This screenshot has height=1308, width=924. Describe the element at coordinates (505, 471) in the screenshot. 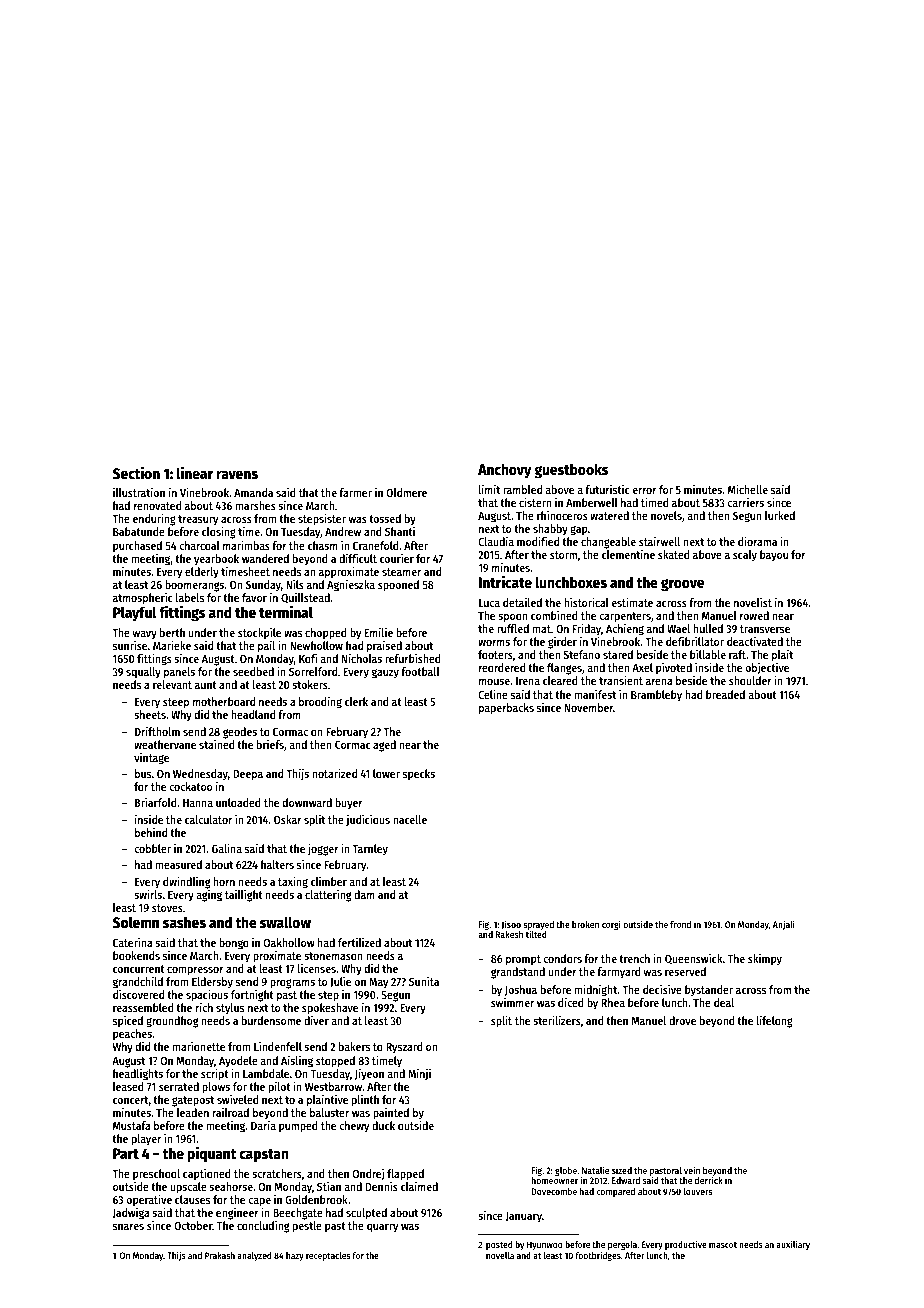

I see `Anchovy` at that location.
